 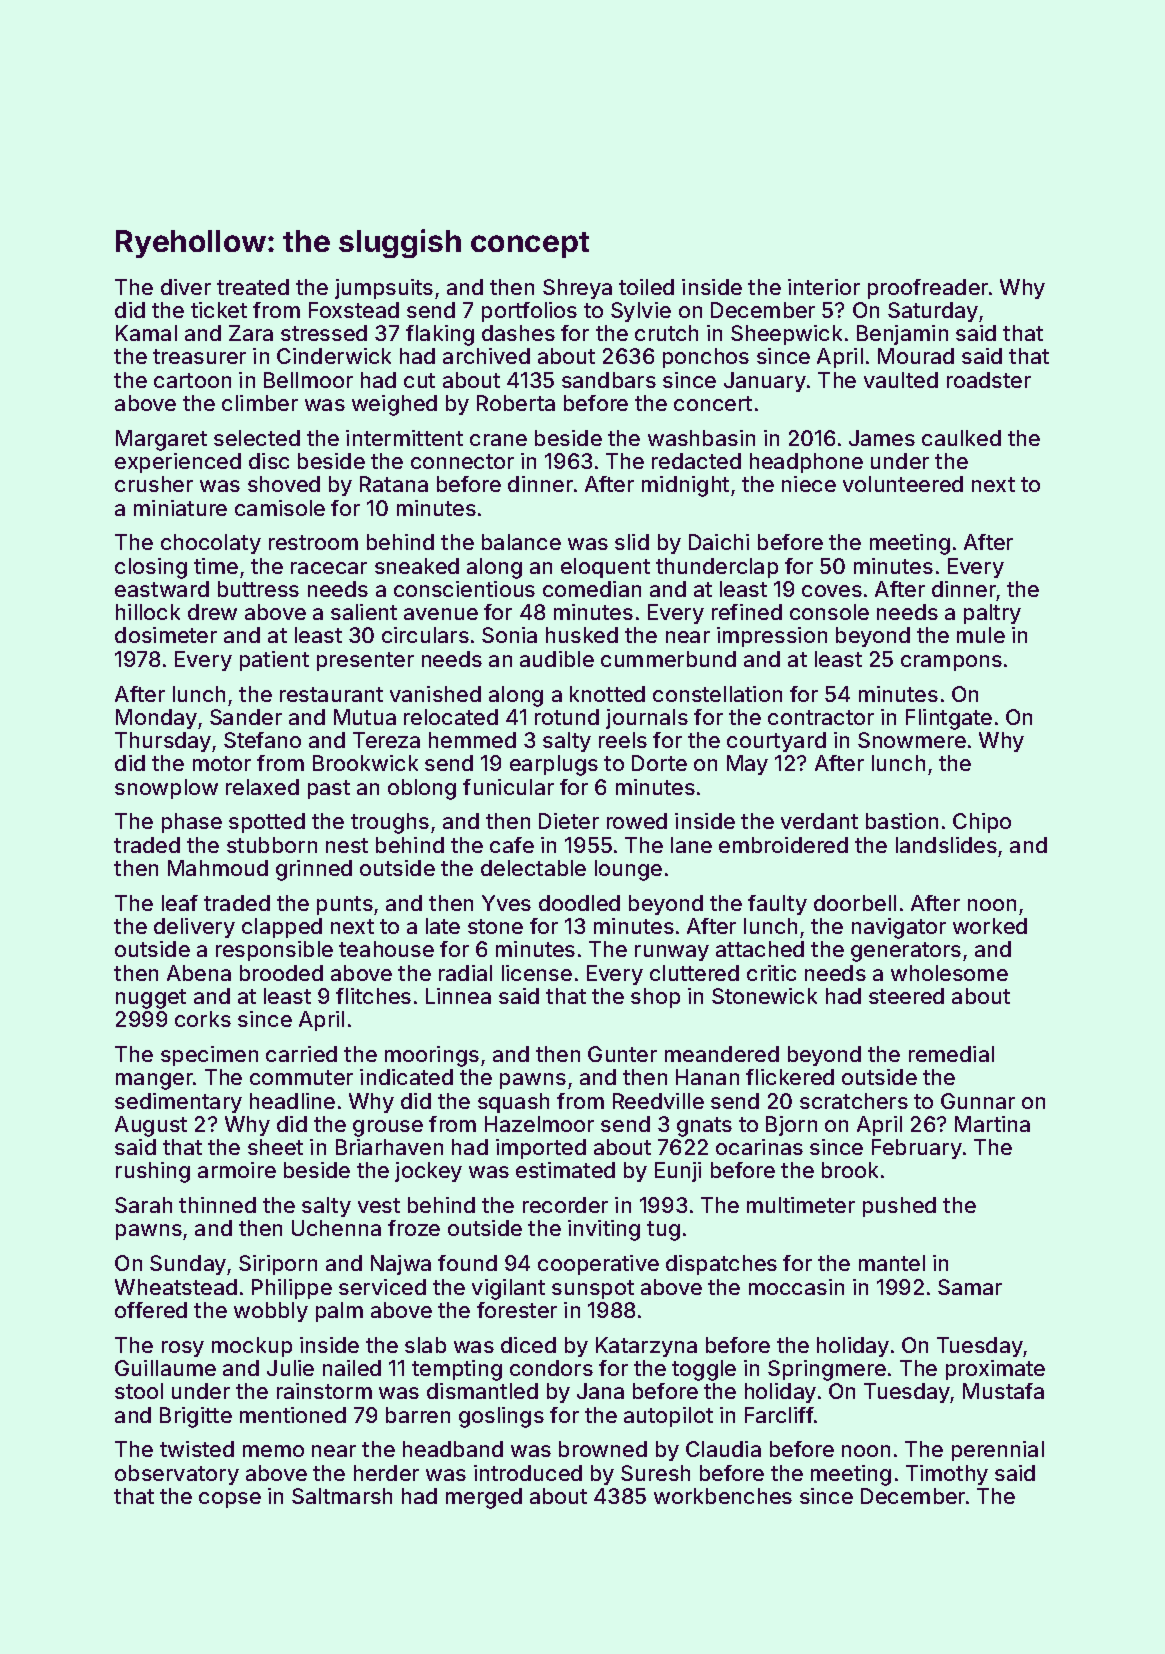 What do you see at coordinates (146, 333) in the image?
I see `Kamal` at bounding box center [146, 333].
